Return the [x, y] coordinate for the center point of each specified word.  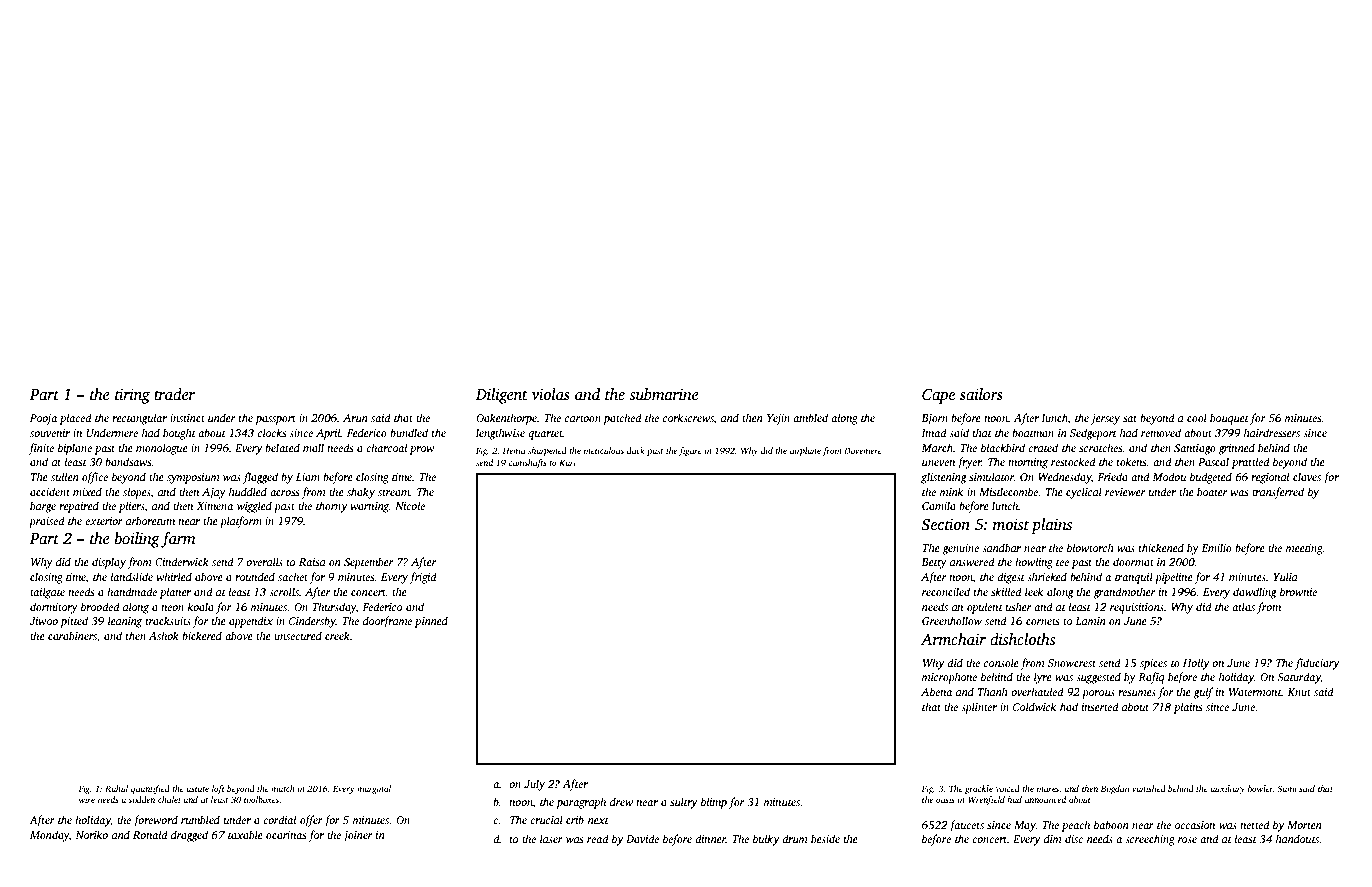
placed [76, 419]
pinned [431, 622]
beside [825, 838]
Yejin [778, 419]
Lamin [1090, 621]
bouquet [1229, 419]
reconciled [946, 591]
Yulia [1285, 576]
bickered [202, 635]
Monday [49, 836]
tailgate [47, 593]
